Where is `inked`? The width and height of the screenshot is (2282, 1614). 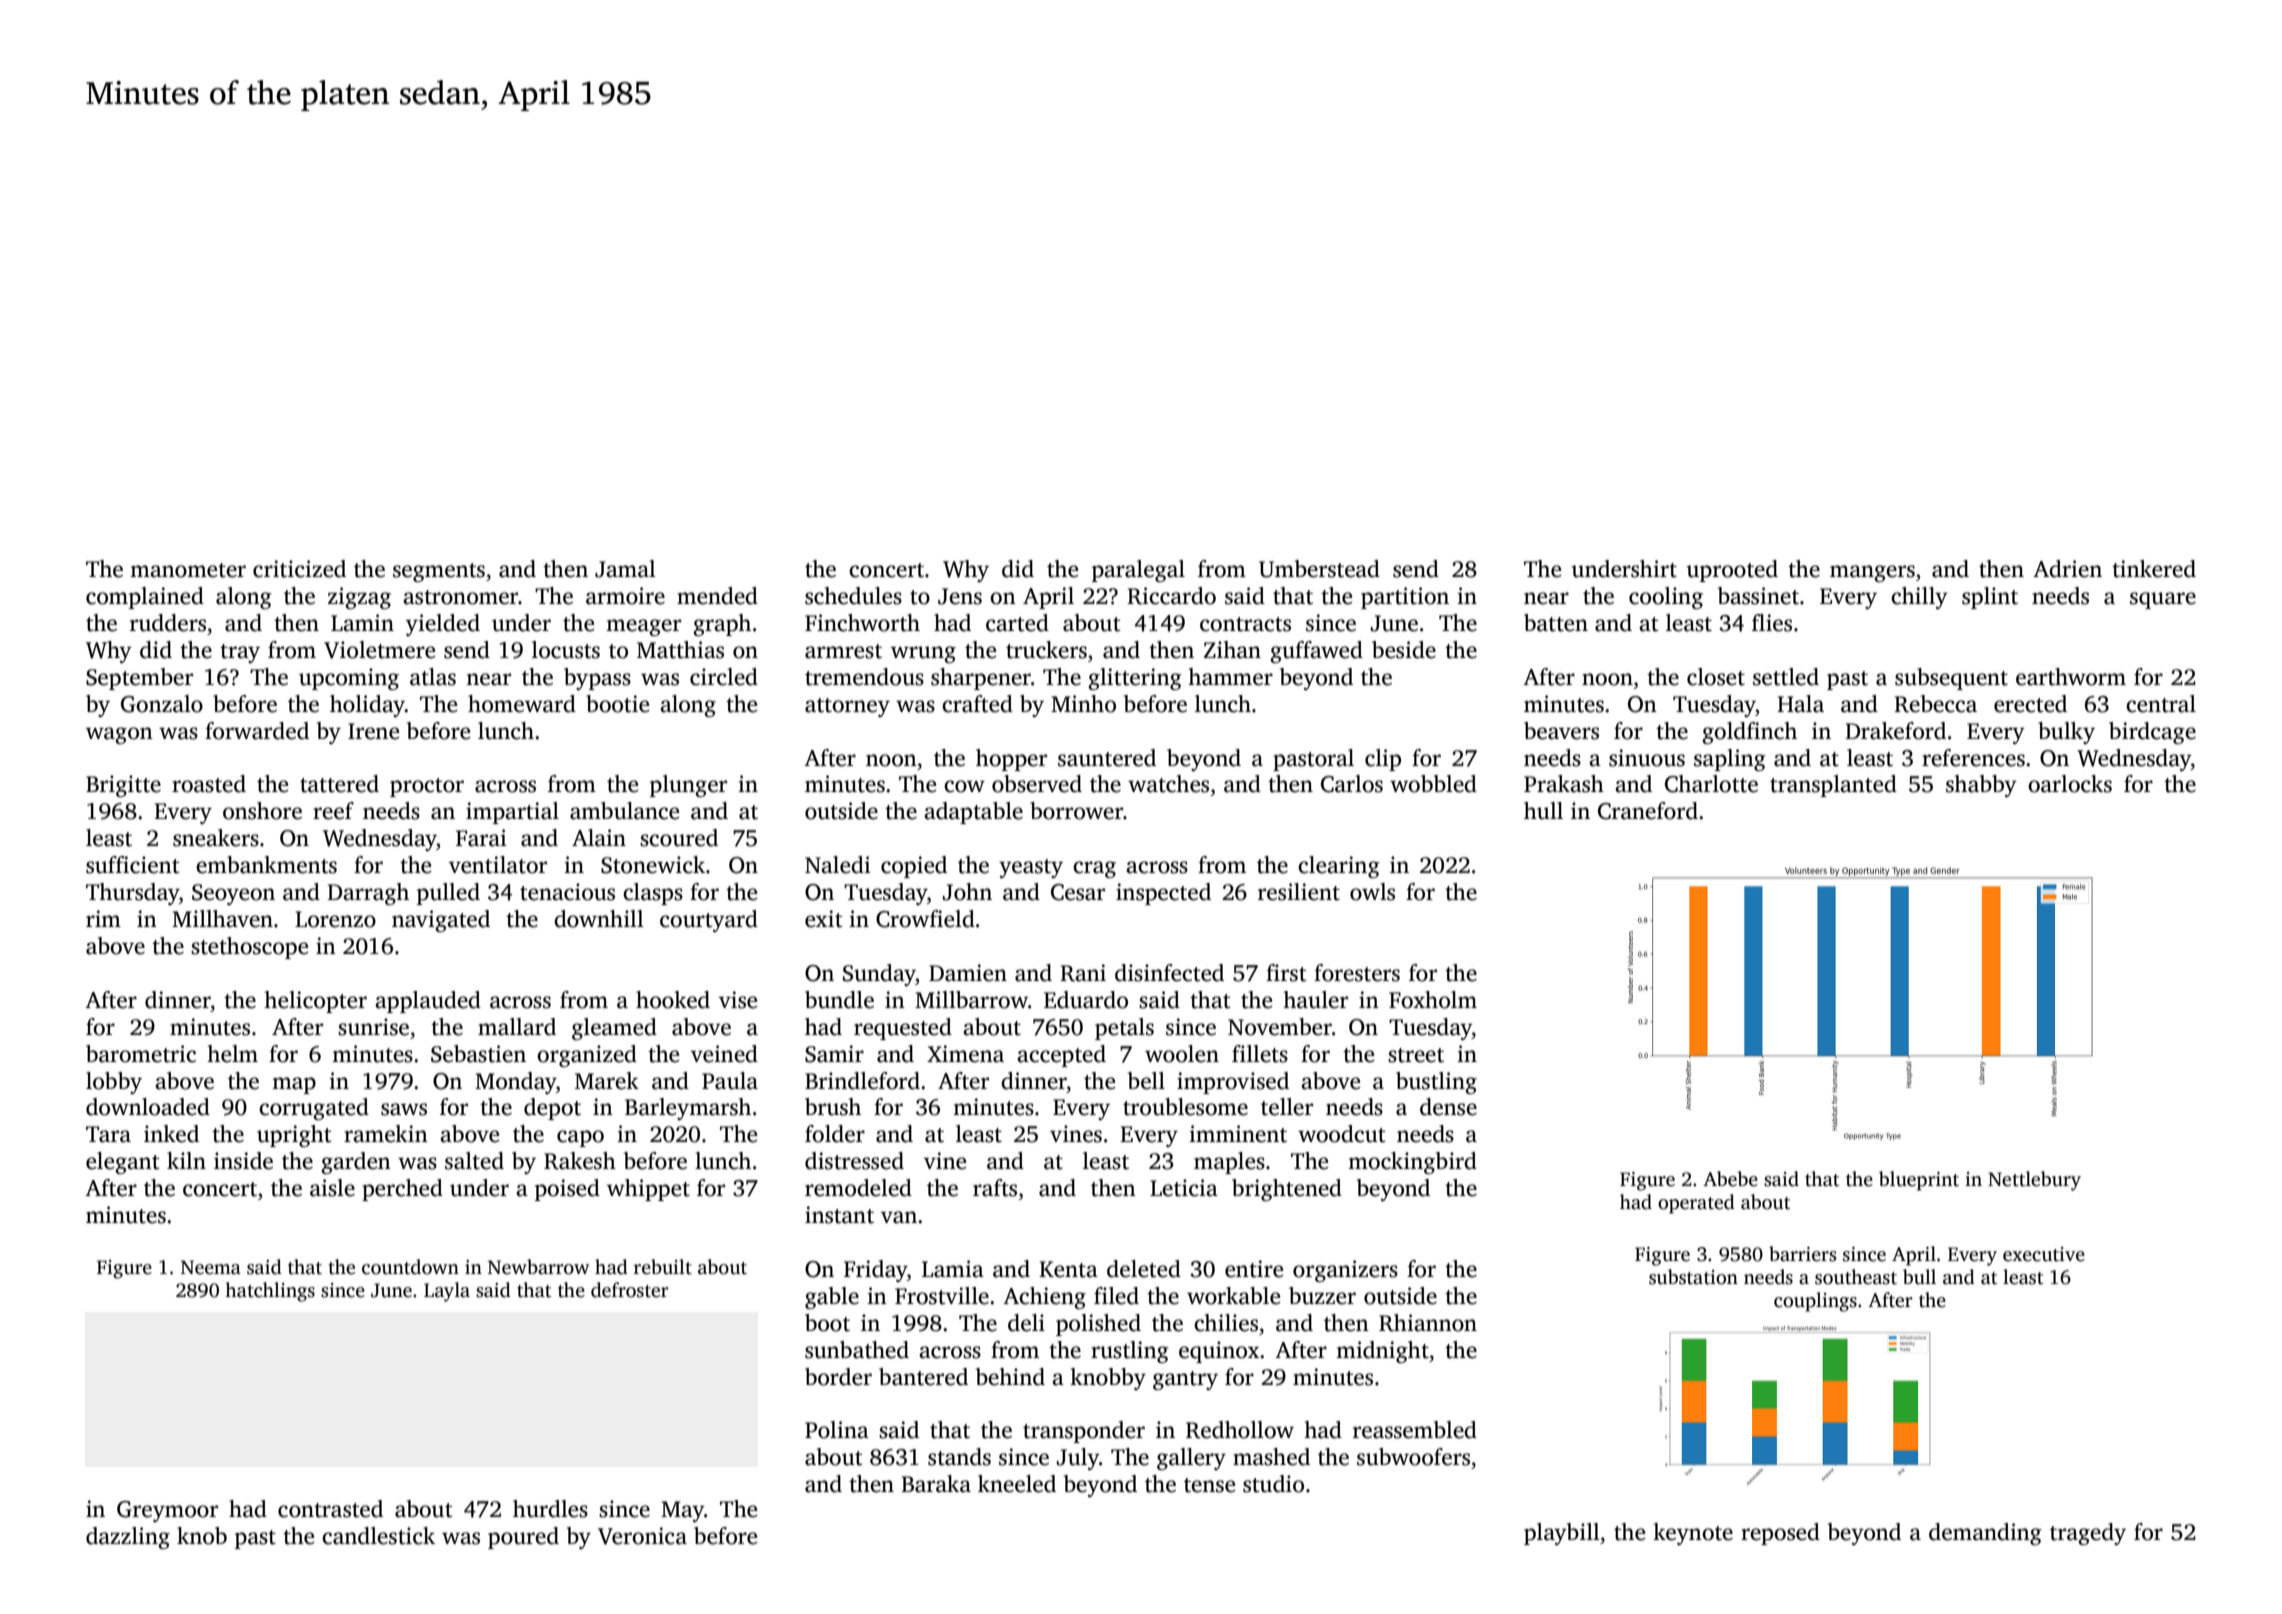
inked is located at coordinates (171, 1134).
